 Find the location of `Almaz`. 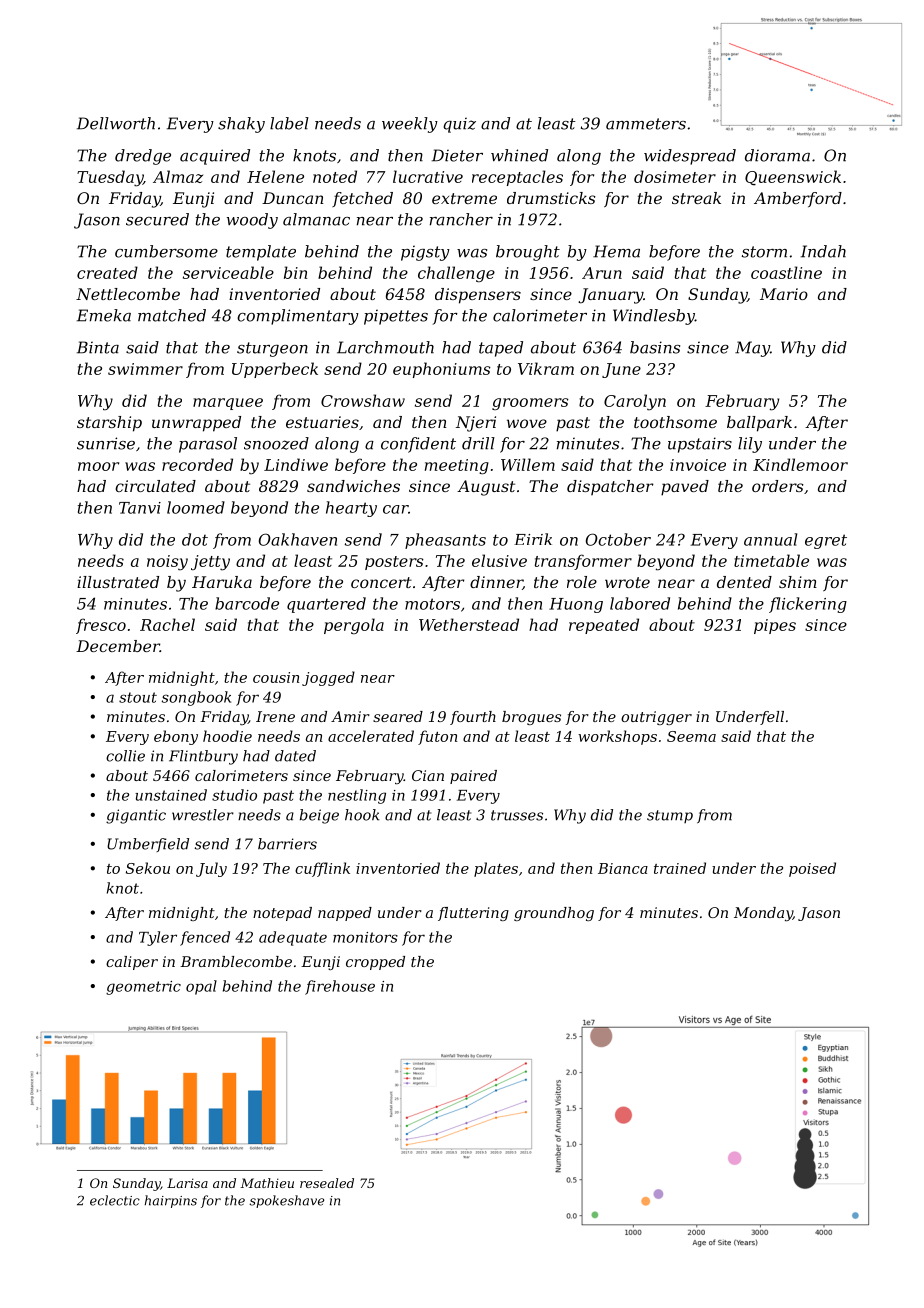

Almaz is located at coordinates (178, 176).
